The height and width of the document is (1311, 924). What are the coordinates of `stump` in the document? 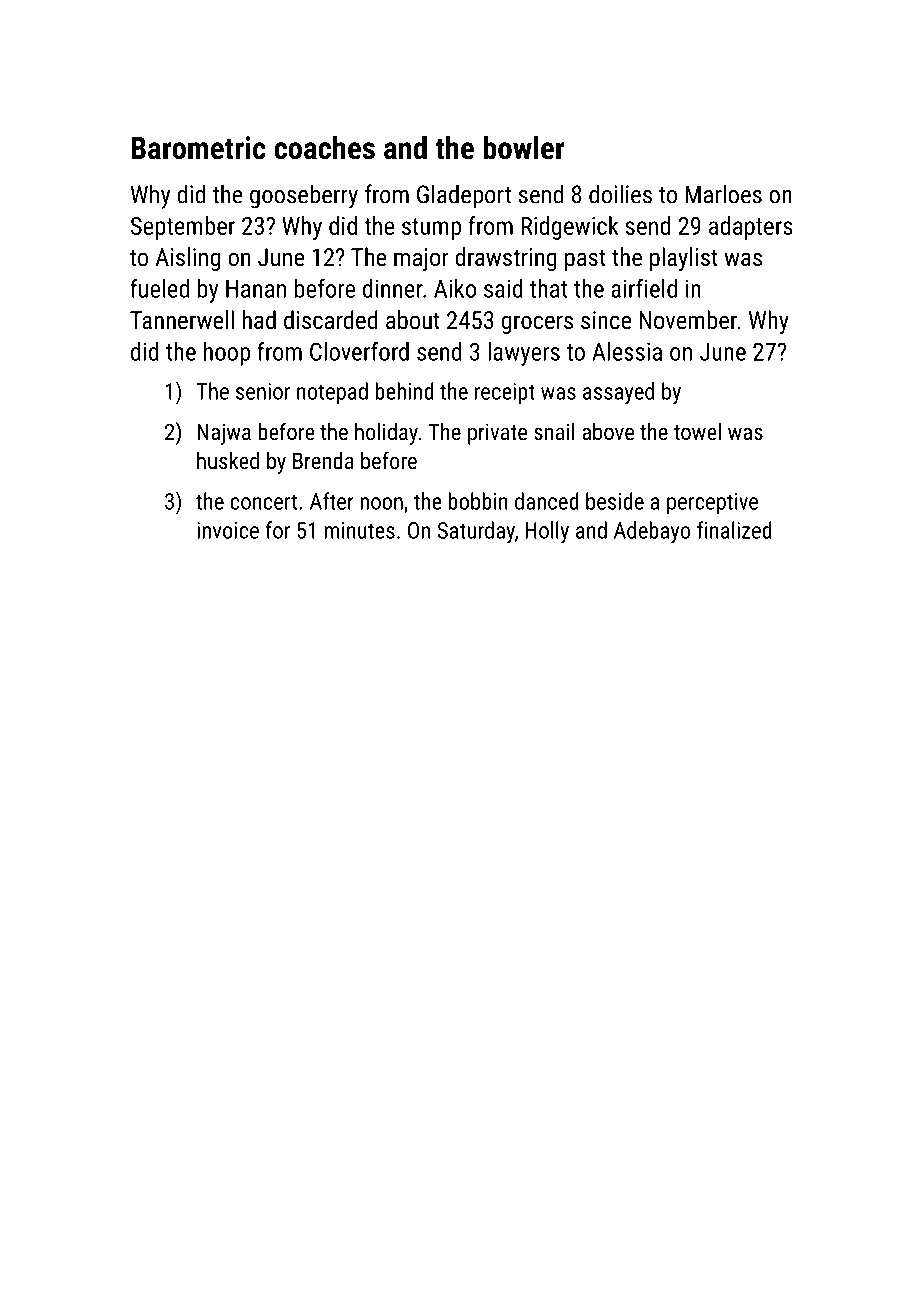 It's located at (431, 229).
